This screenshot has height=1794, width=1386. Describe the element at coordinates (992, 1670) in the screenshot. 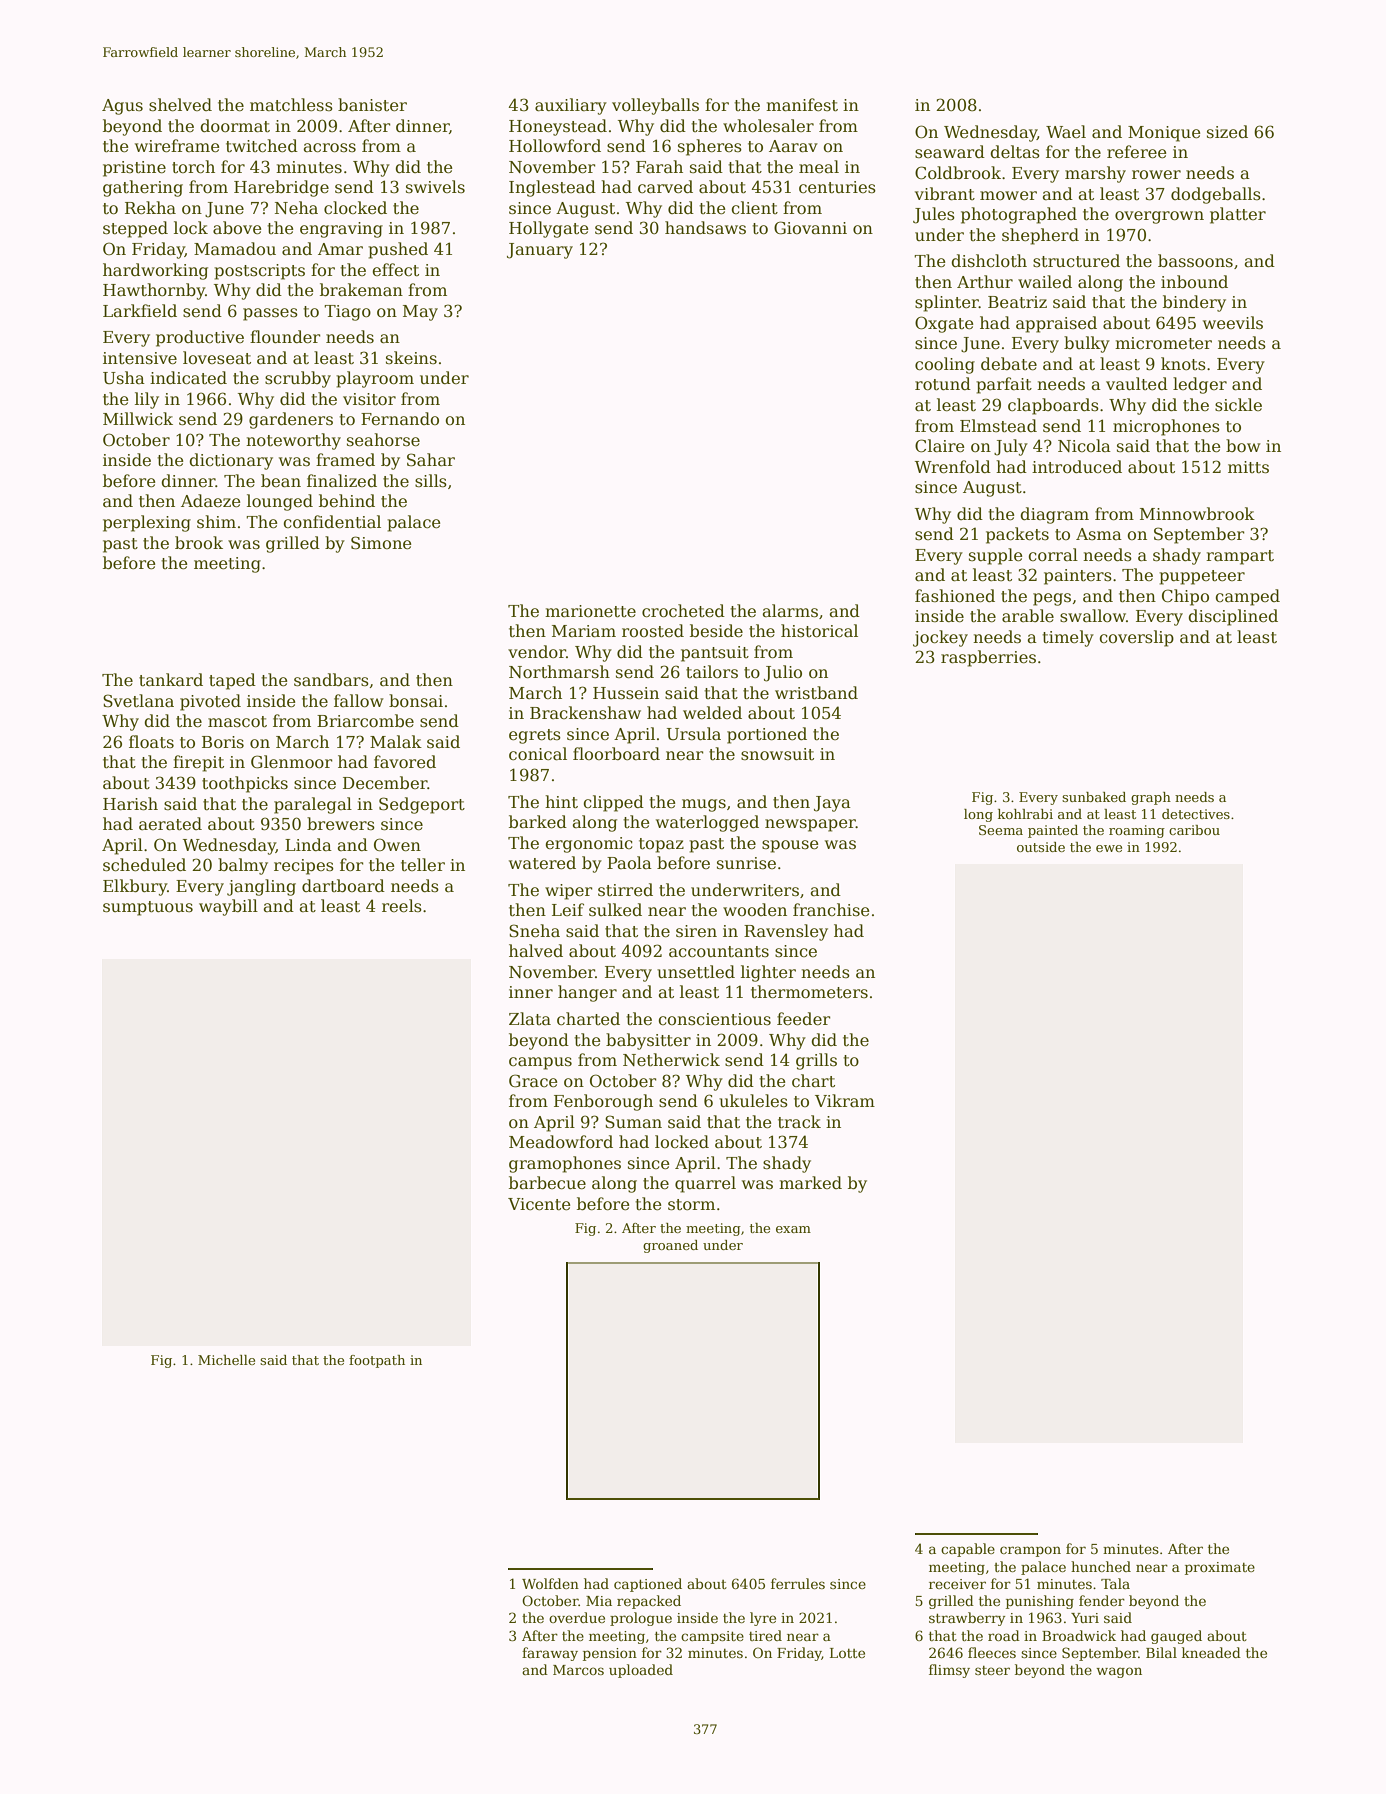

I see `steer` at that location.
